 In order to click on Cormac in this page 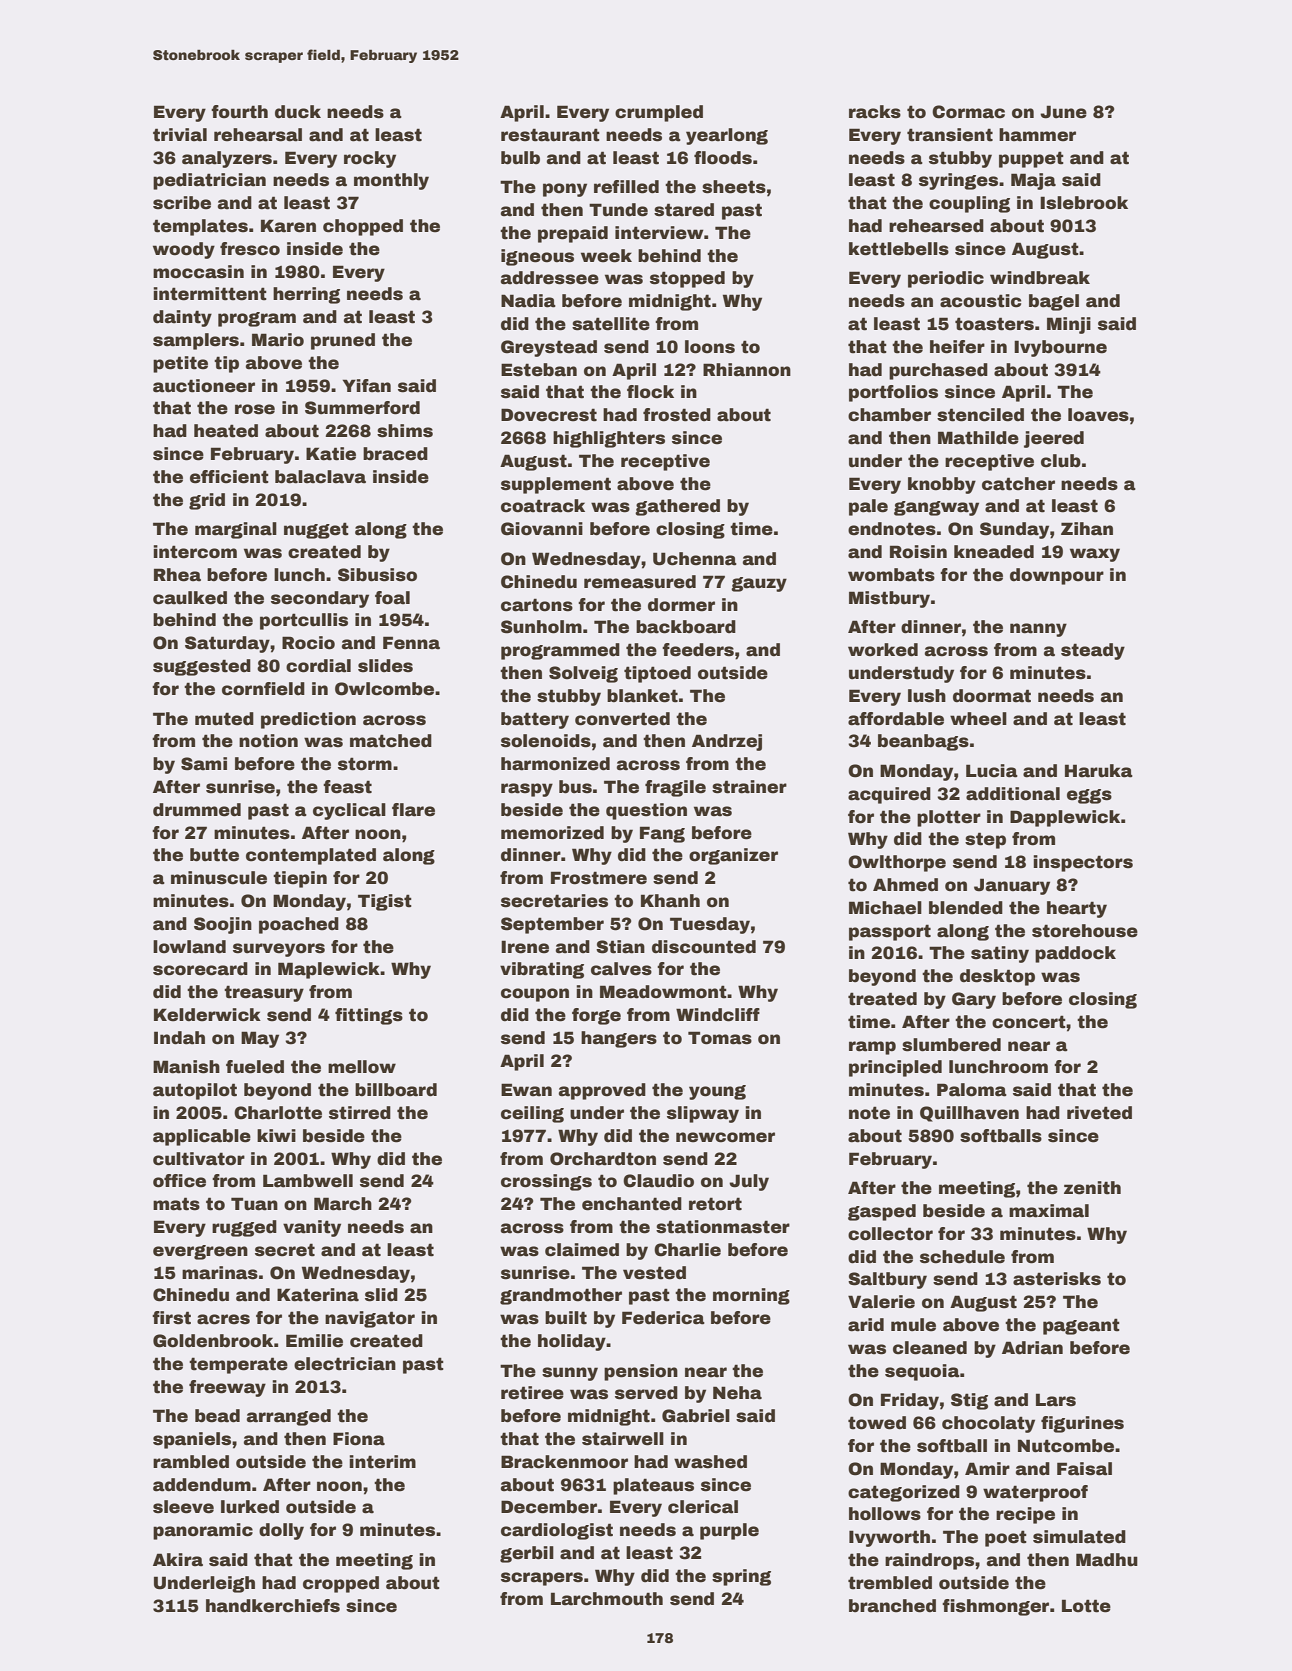, I will do `click(968, 112)`.
